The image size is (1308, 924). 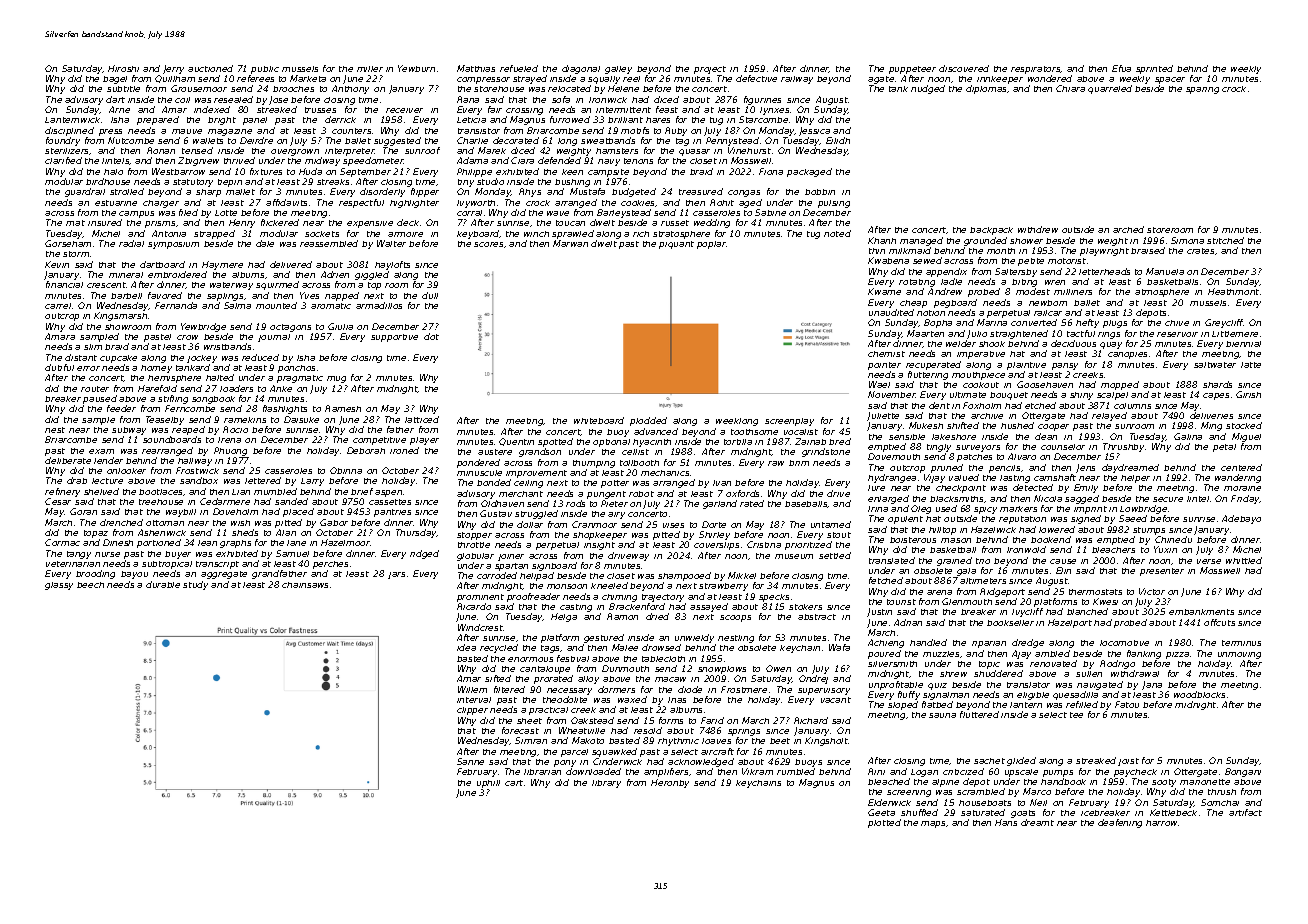 What do you see at coordinates (1241, 643) in the page?
I see `terminus` at bounding box center [1241, 643].
